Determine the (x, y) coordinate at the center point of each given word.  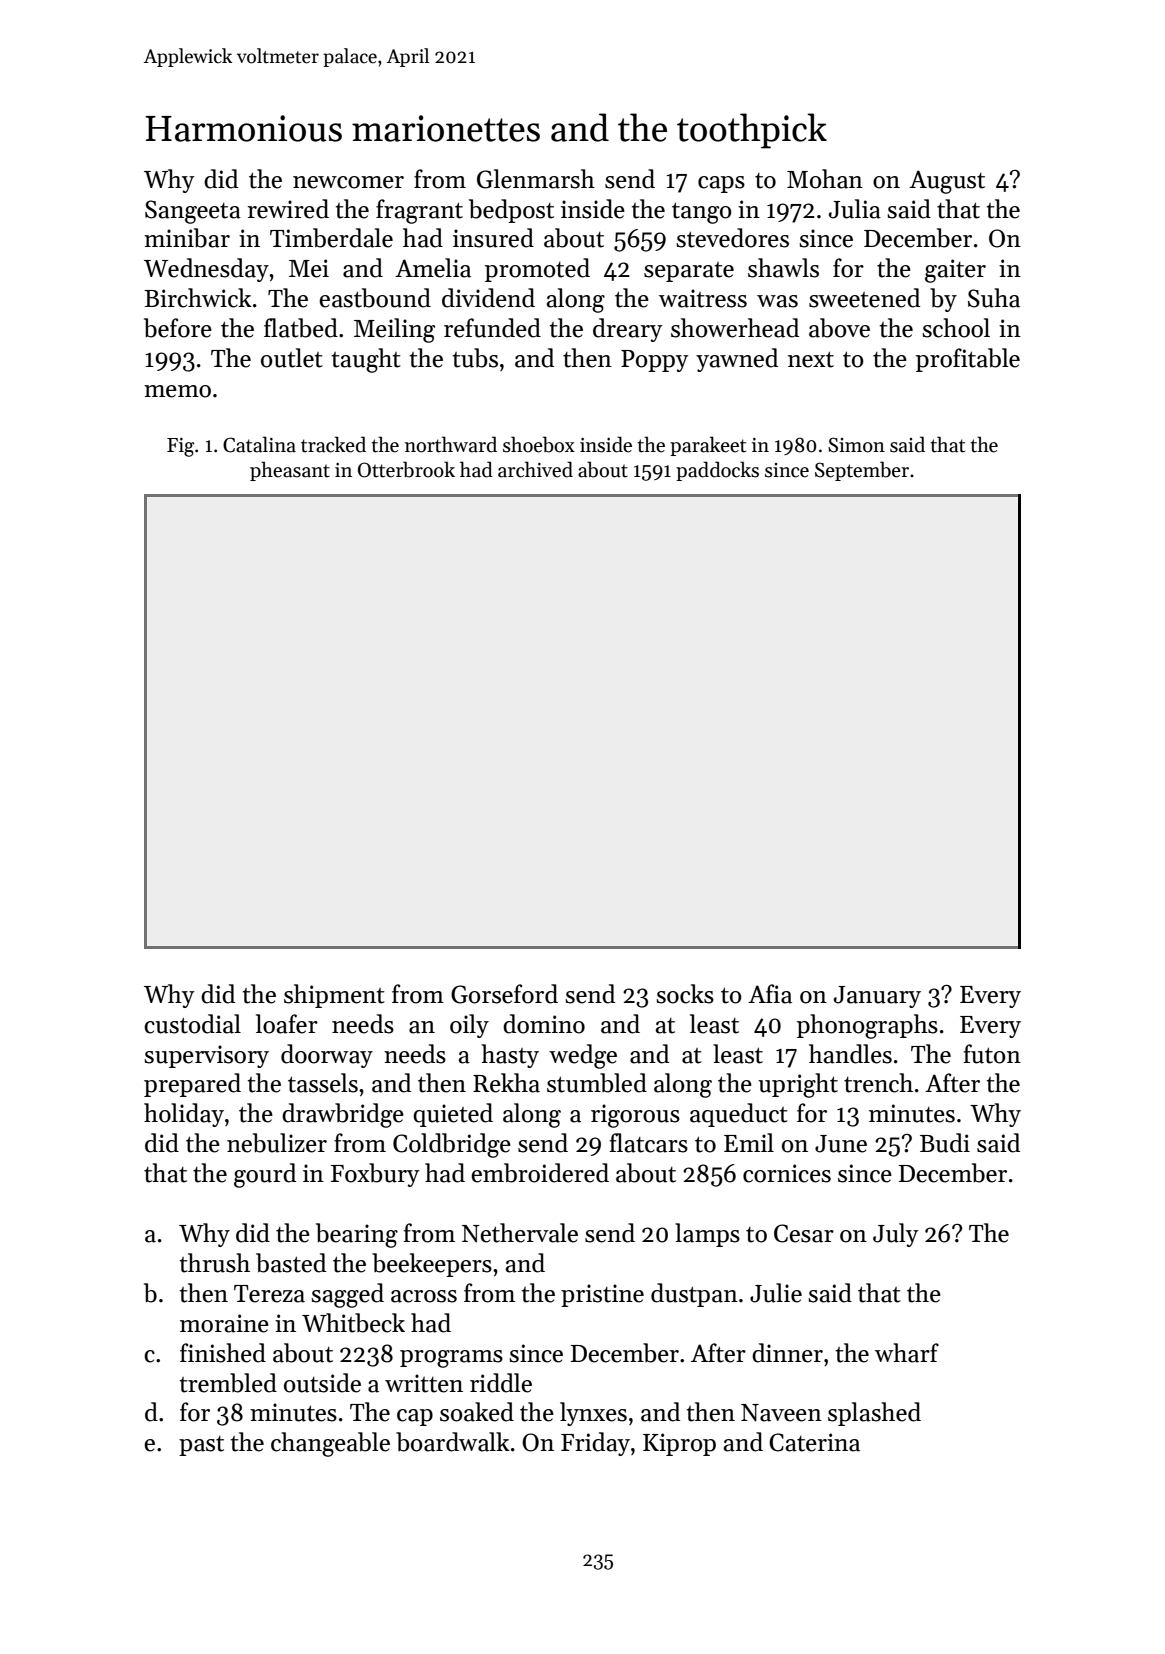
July (896, 1235)
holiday (184, 1115)
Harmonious (243, 128)
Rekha (506, 1083)
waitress (703, 298)
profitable (968, 360)
